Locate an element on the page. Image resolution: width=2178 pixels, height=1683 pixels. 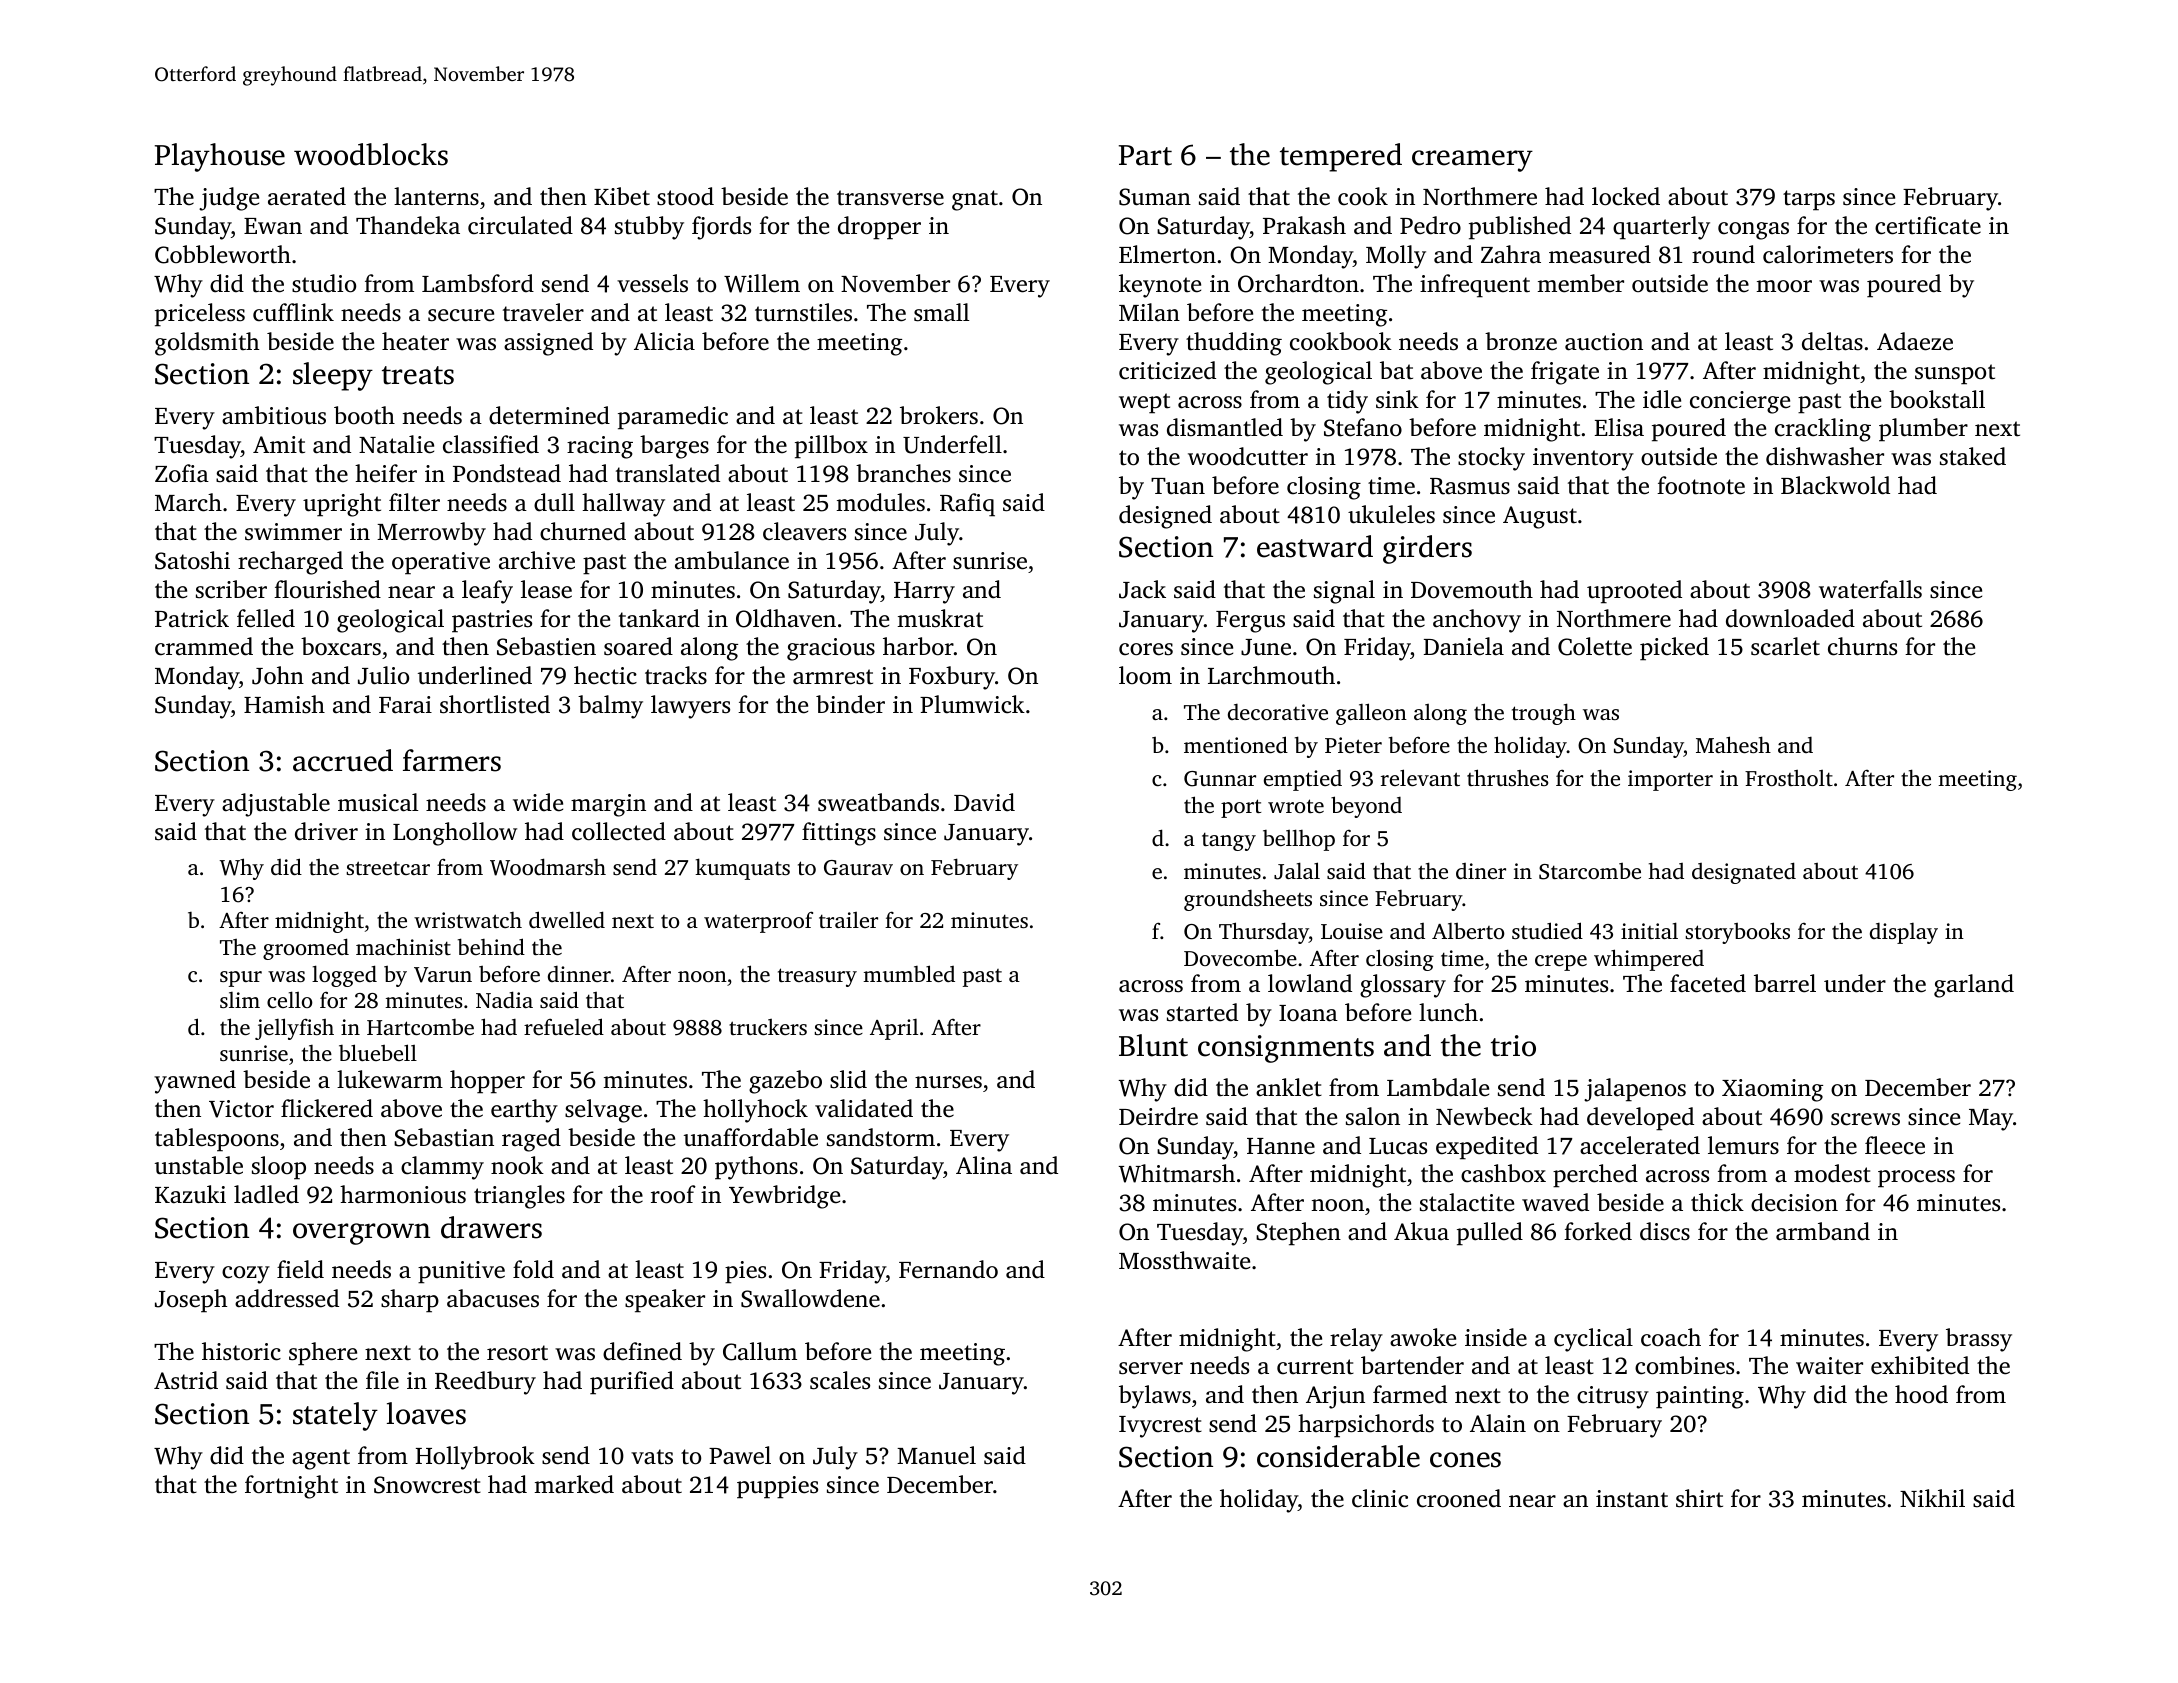
studio is located at coordinates (324, 283).
